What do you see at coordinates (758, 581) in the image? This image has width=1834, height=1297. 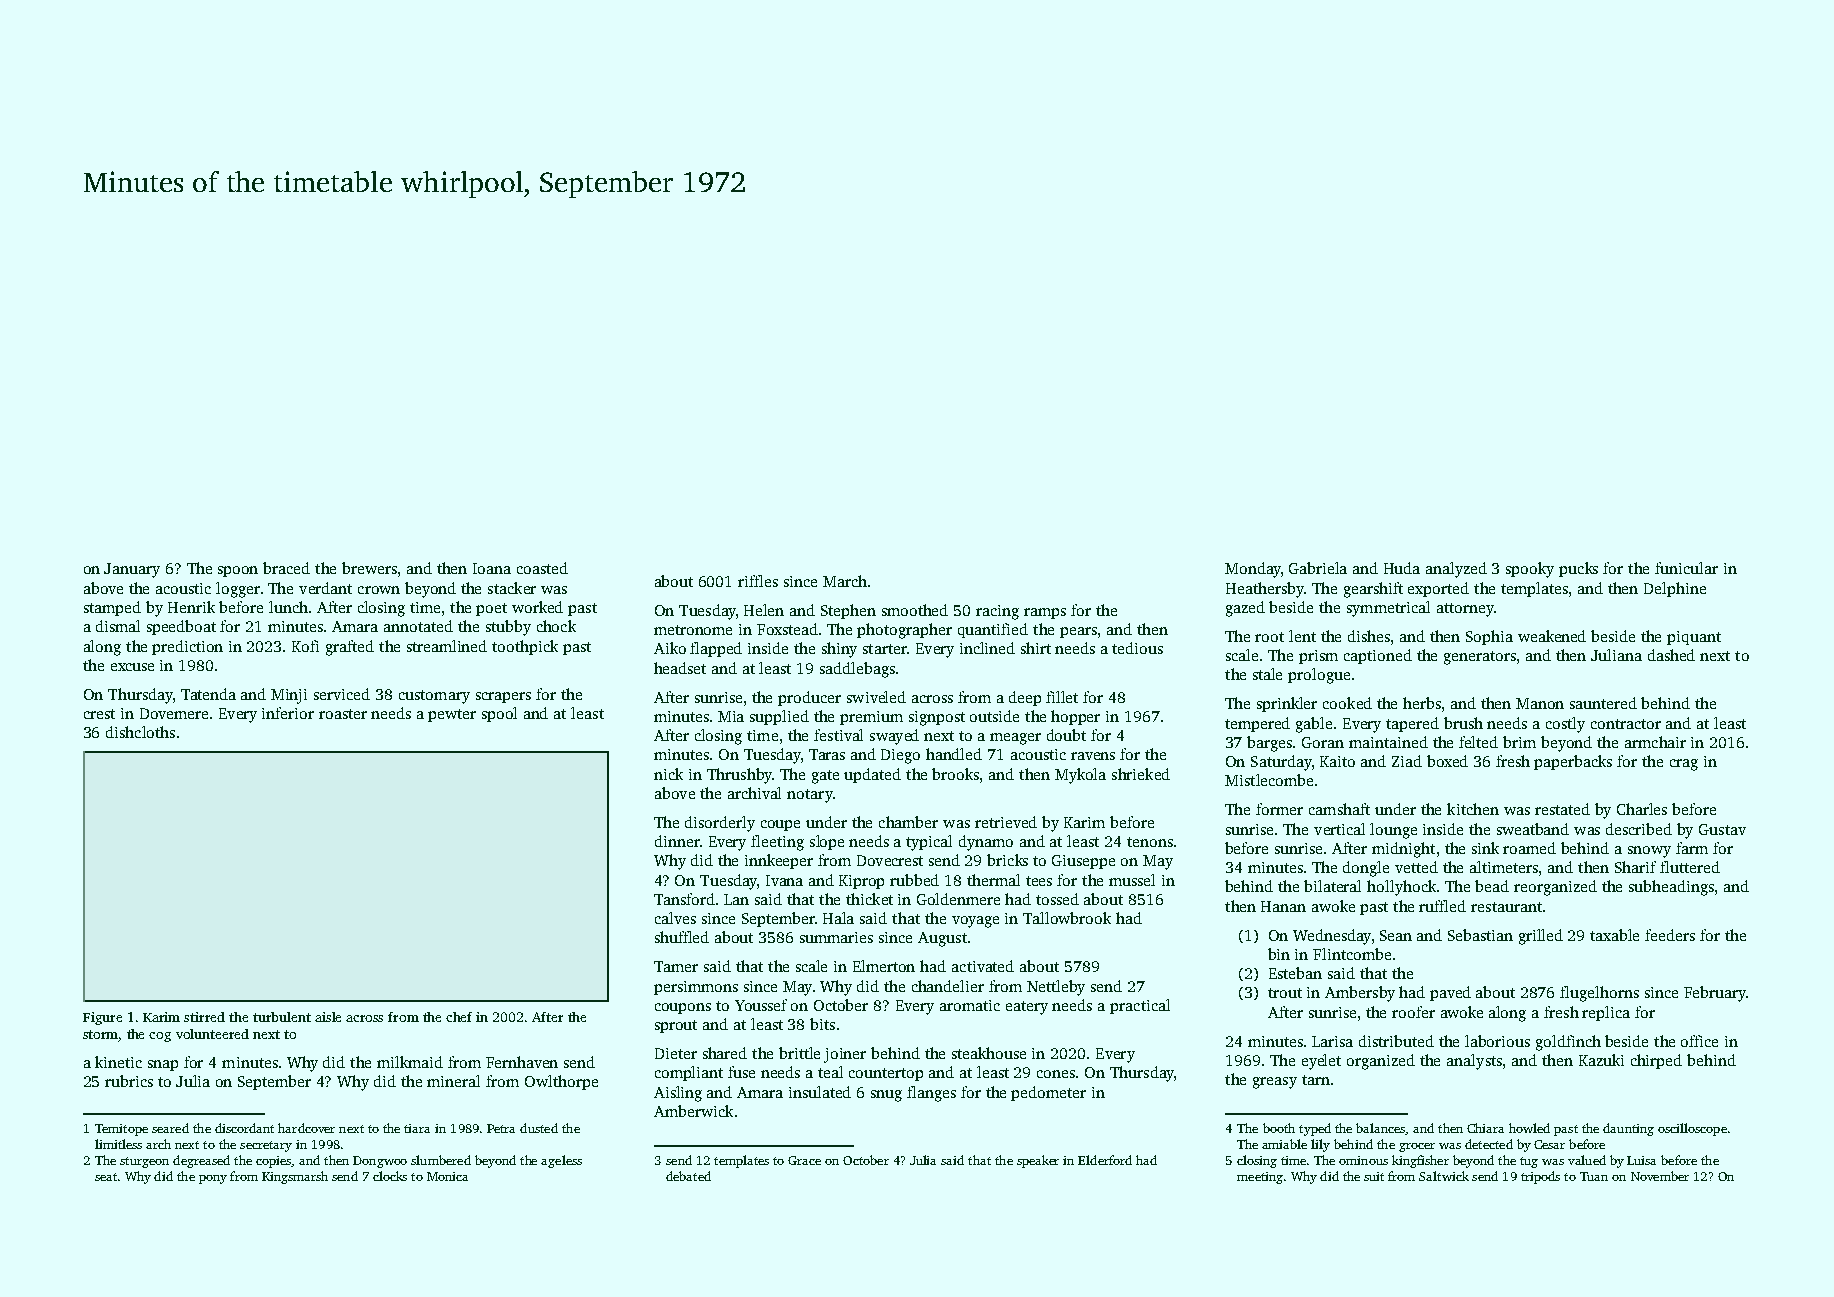 I see `riffles` at bounding box center [758, 581].
